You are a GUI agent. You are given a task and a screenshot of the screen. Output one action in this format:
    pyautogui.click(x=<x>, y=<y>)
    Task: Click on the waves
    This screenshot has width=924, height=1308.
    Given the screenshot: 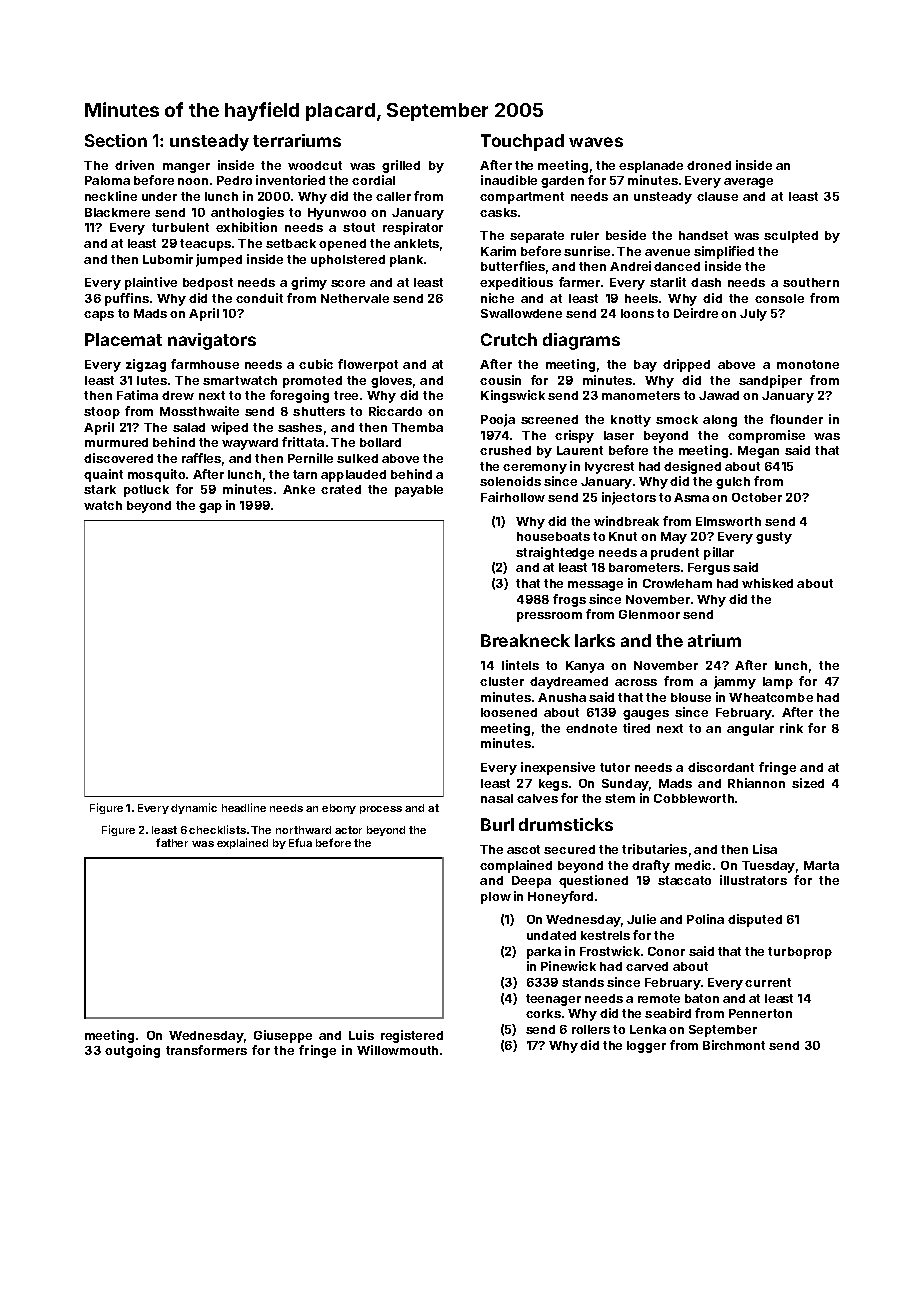 What is the action you would take?
    pyautogui.click(x=596, y=142)
